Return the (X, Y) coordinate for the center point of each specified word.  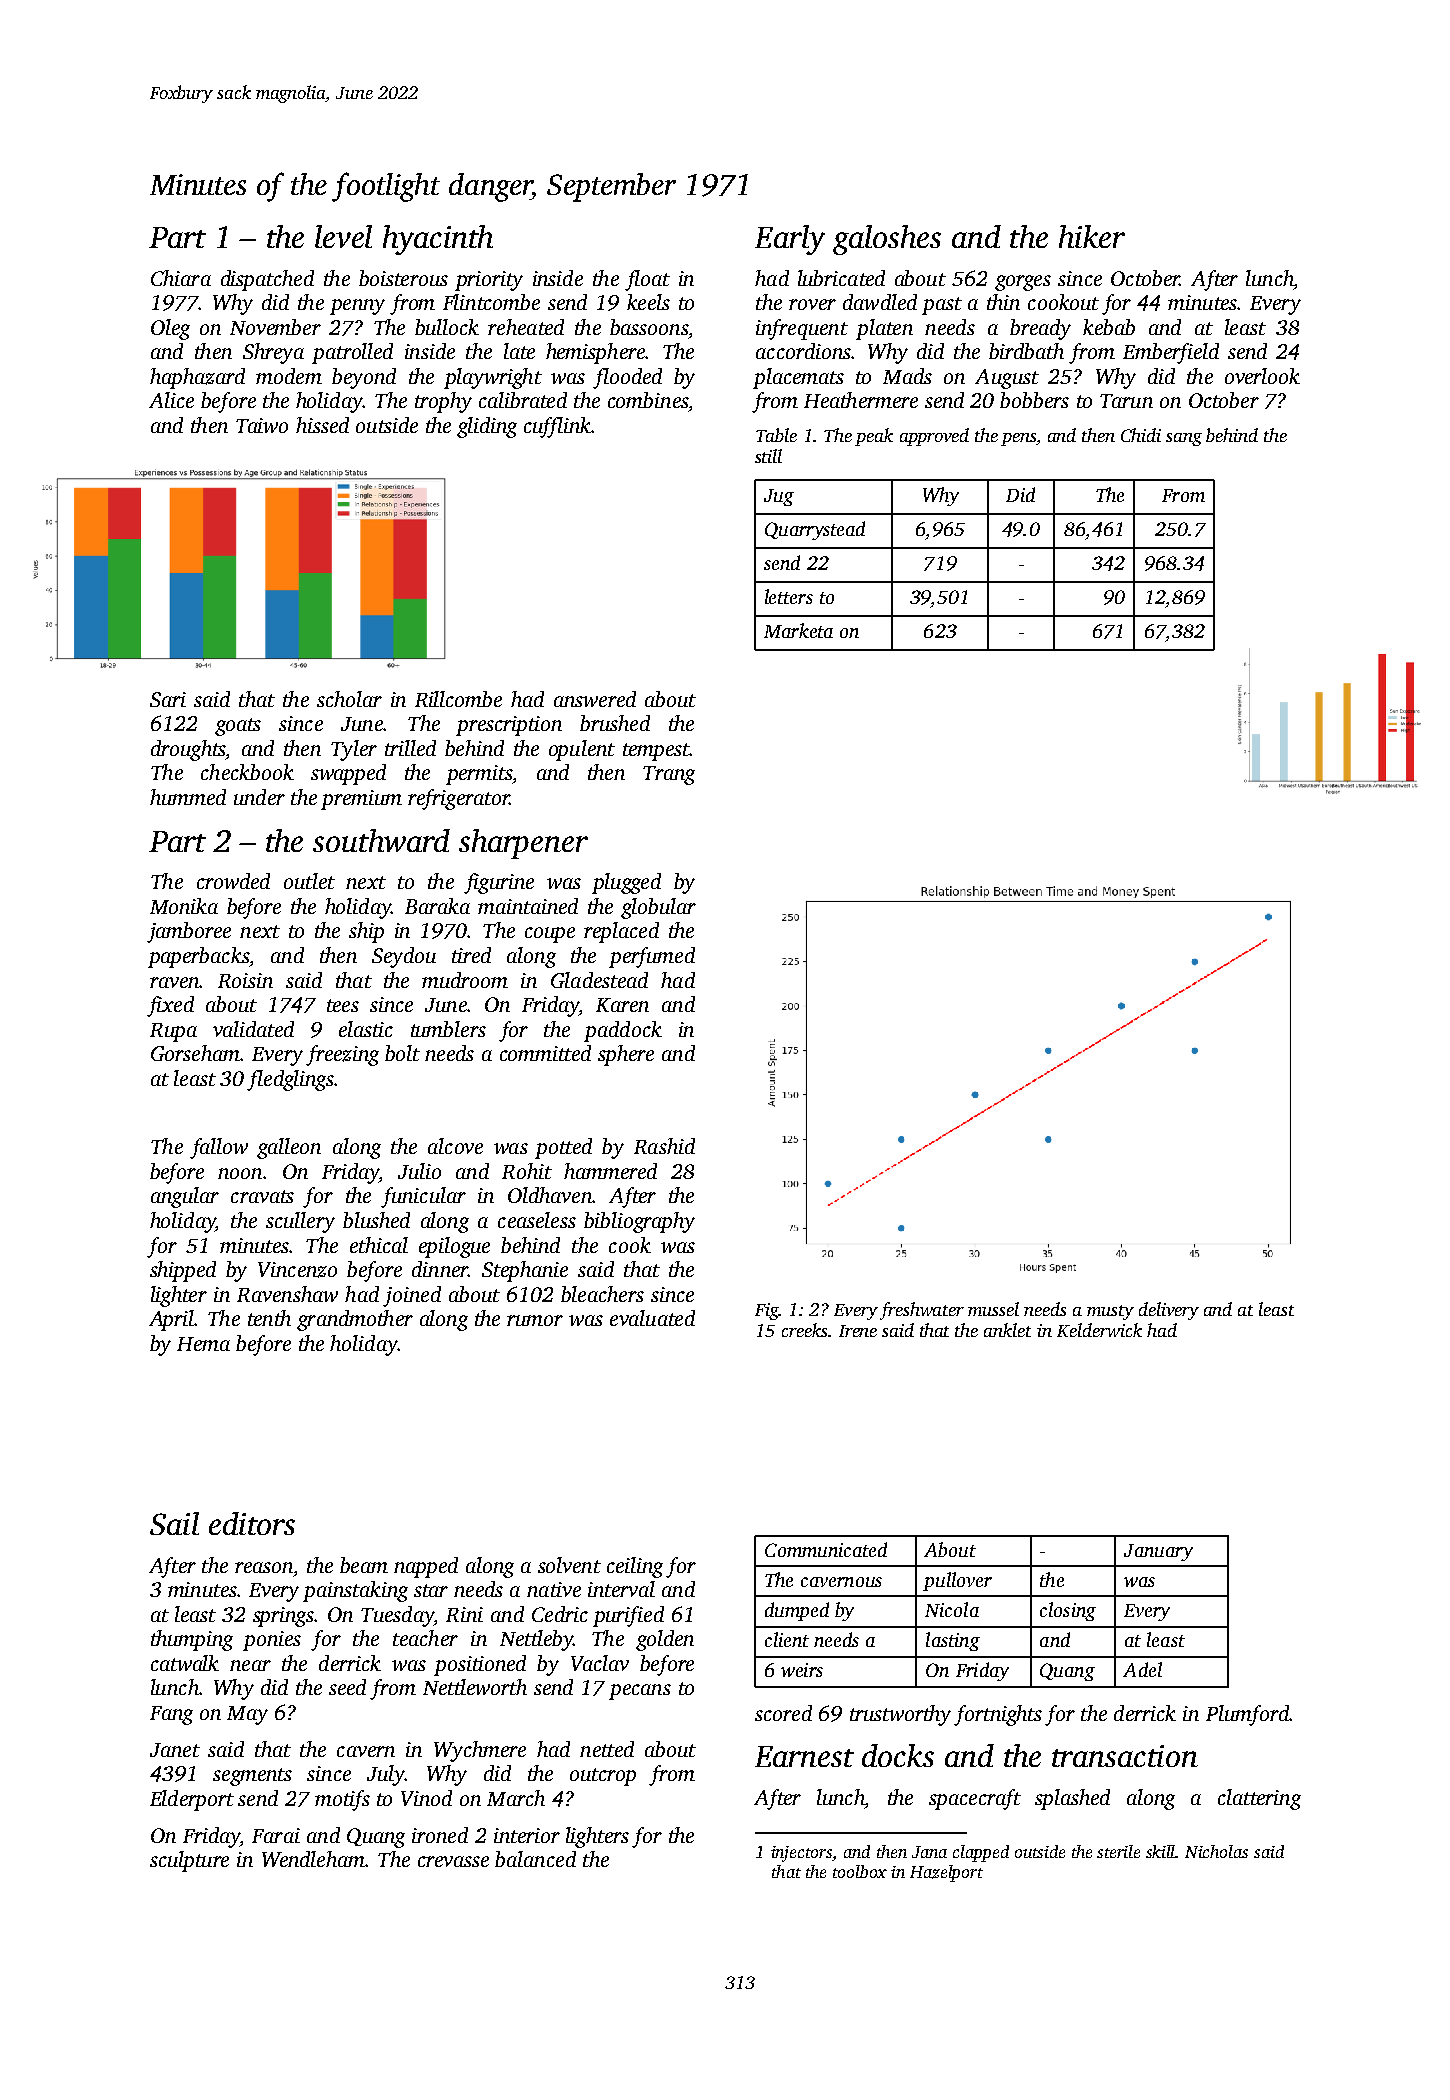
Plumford (1247, 1715)
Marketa (798, 630)
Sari (168, 699)
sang (1184, 439)
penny (357, 307)
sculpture (189, 1861)
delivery (1169, 1311)
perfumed (652, 957)
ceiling (635, 1567)
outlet (309, 881)
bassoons (649, 327)
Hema (203, 1344)
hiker (1092, 236)
